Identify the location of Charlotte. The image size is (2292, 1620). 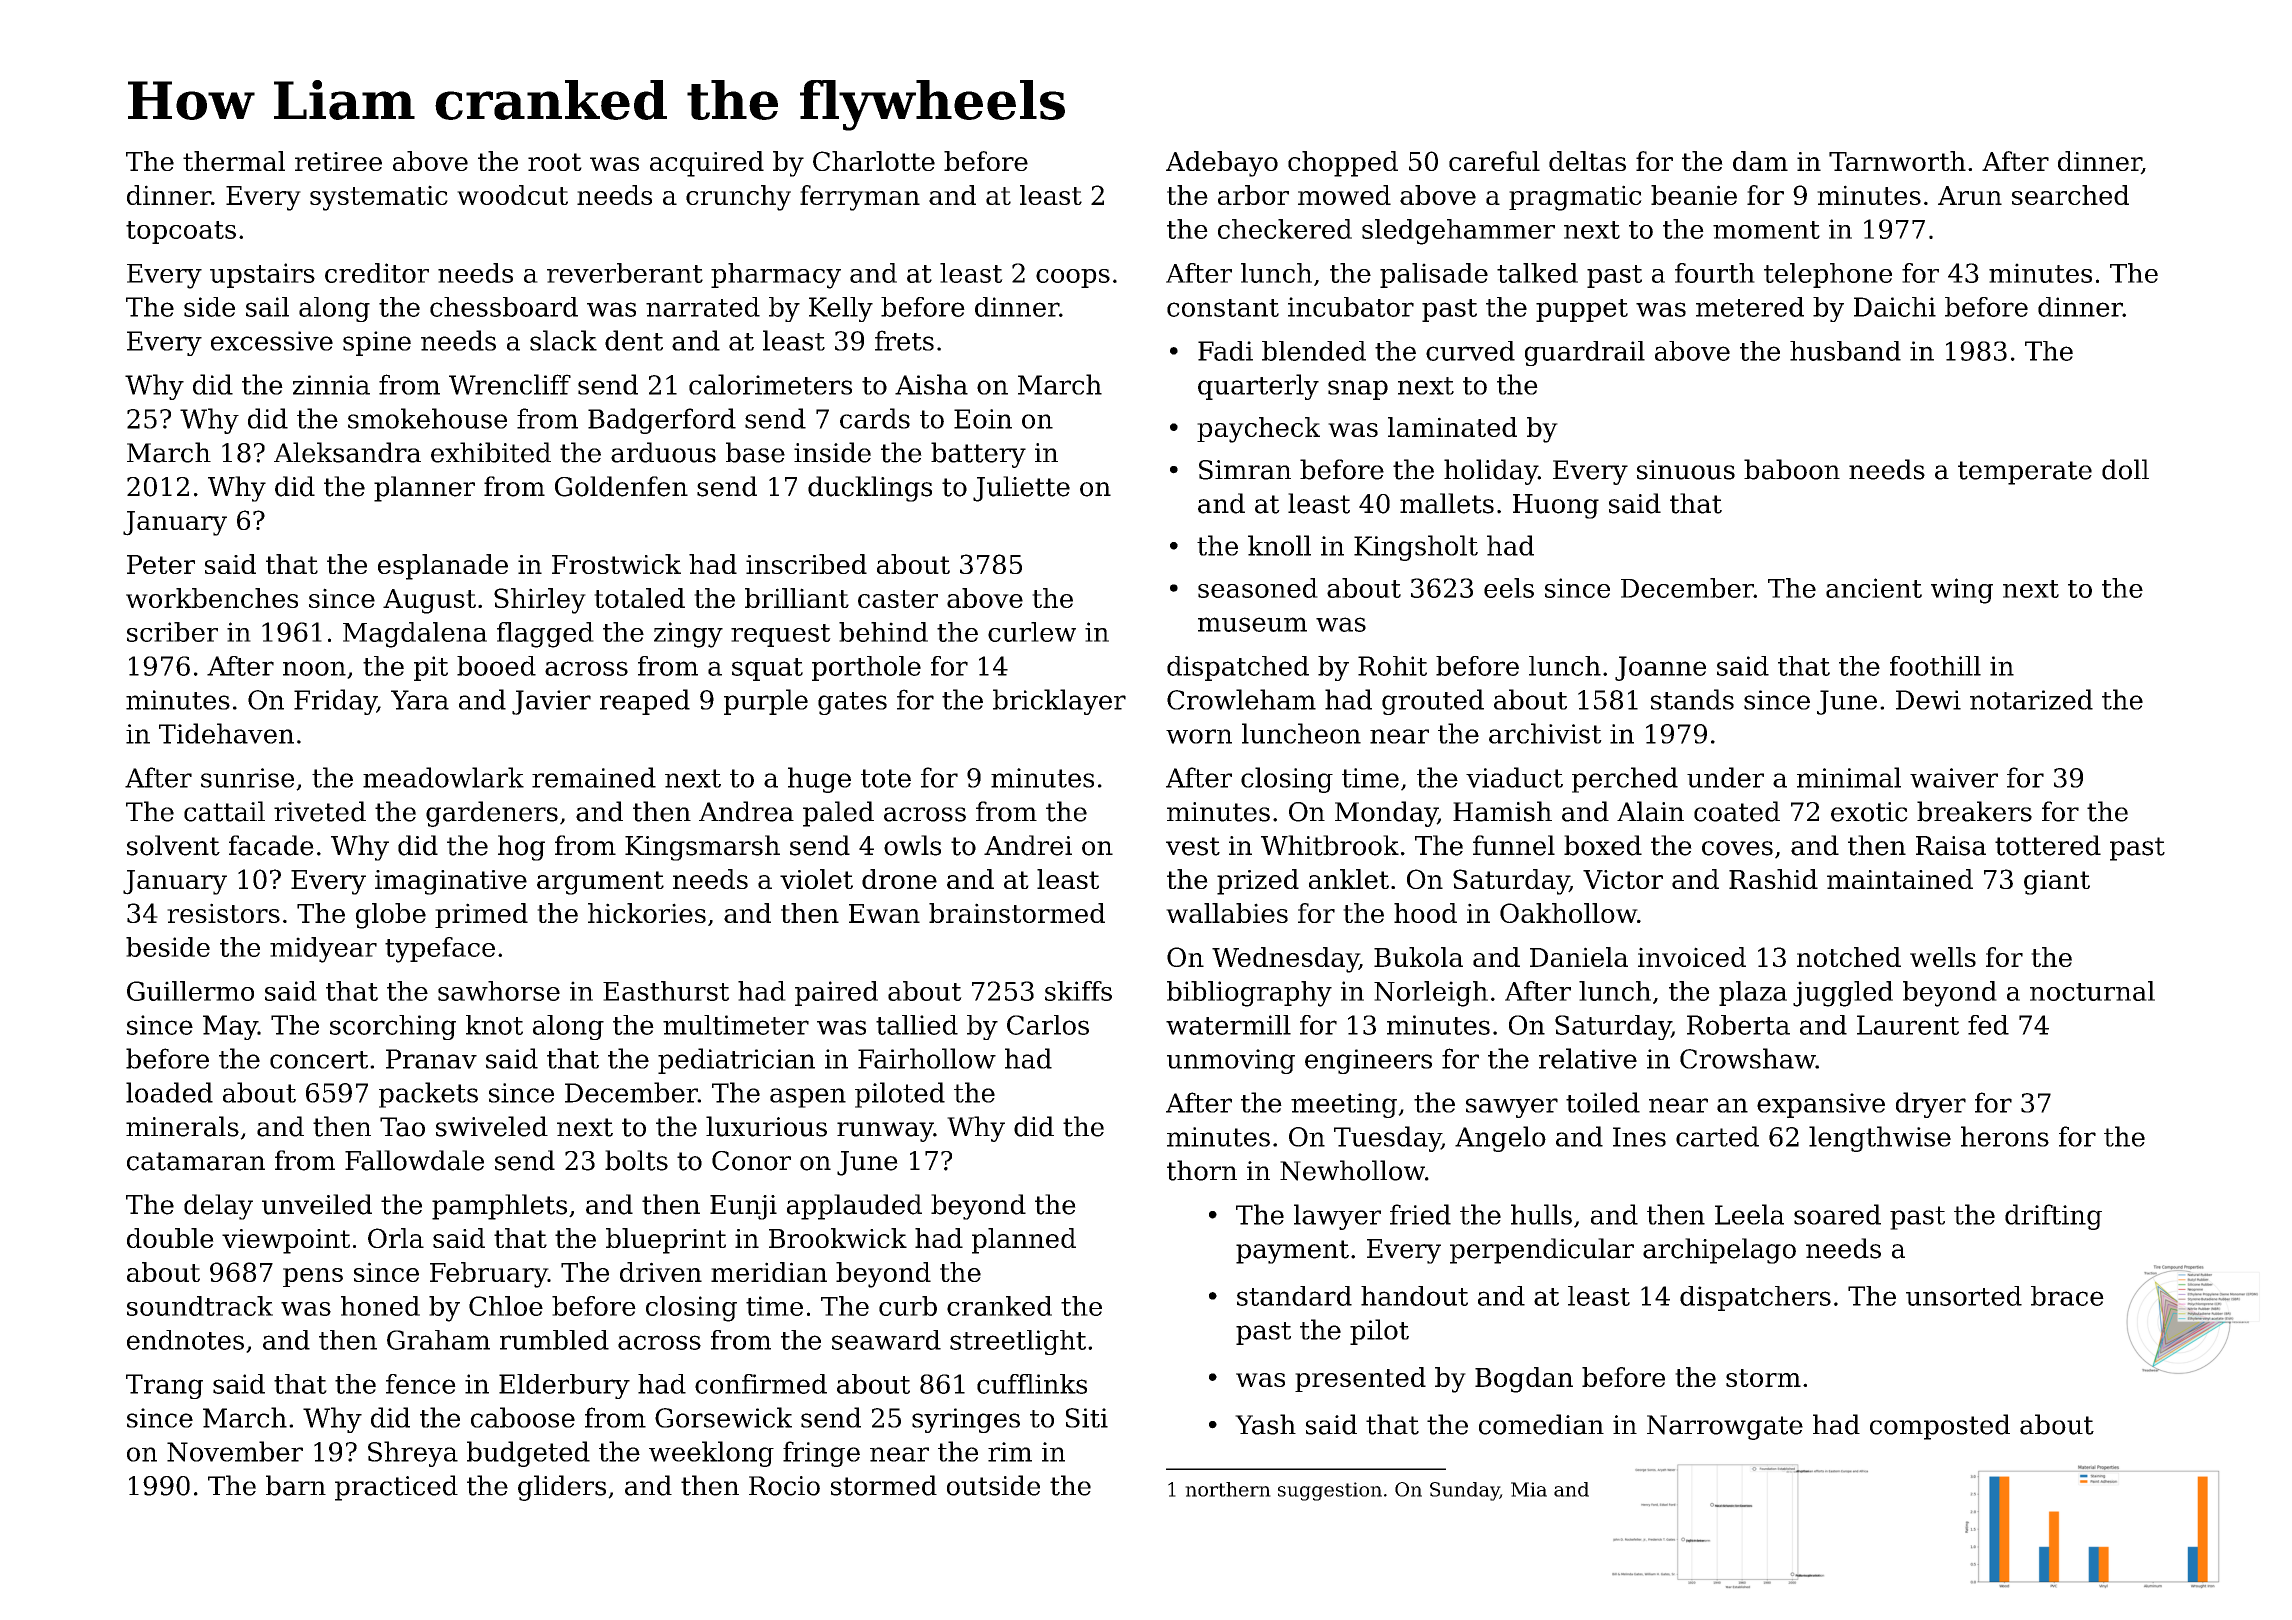
(874, 161).
